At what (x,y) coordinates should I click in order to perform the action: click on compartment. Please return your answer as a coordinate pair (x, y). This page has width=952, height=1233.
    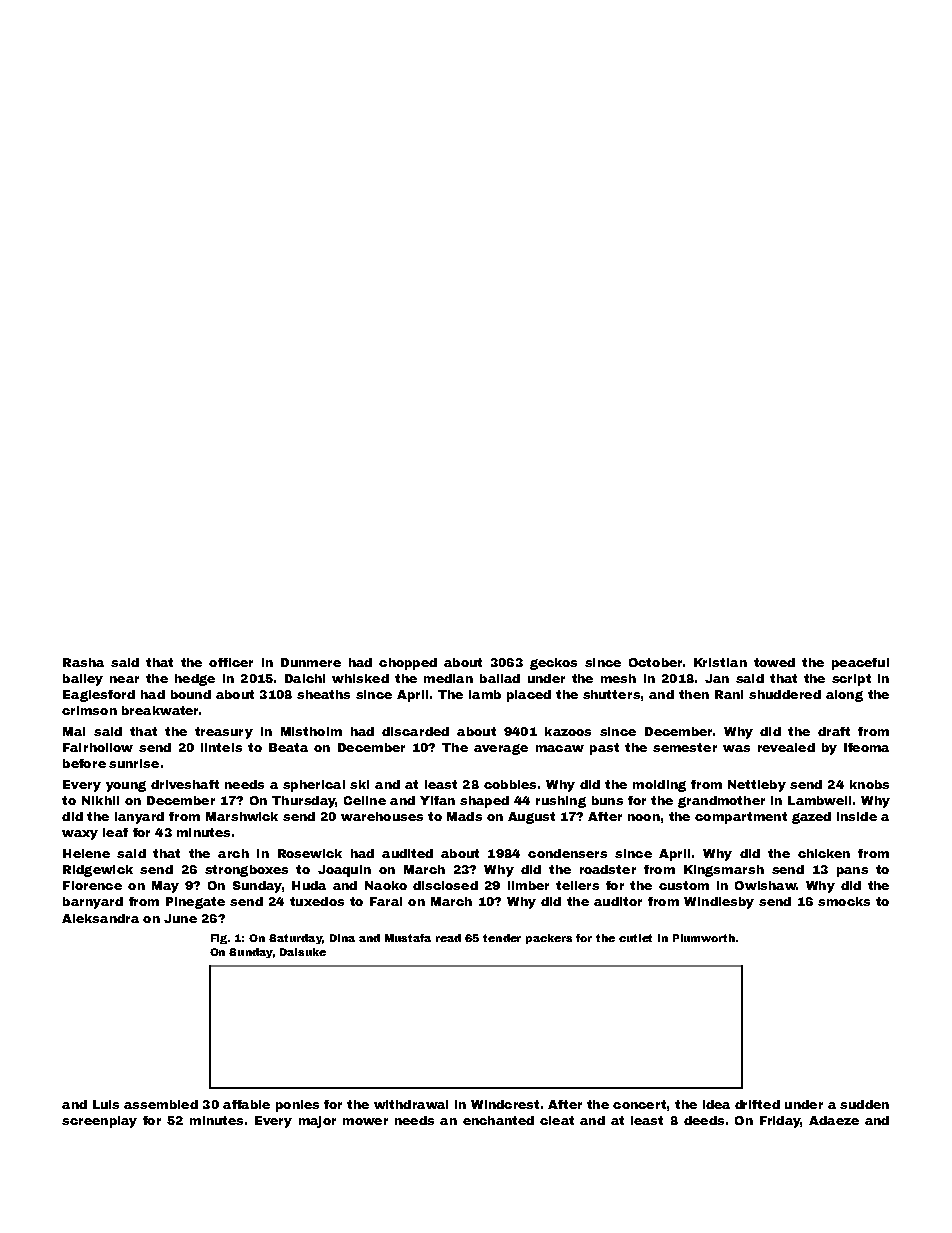
    Looking at the image, I should click on (741, 818).
